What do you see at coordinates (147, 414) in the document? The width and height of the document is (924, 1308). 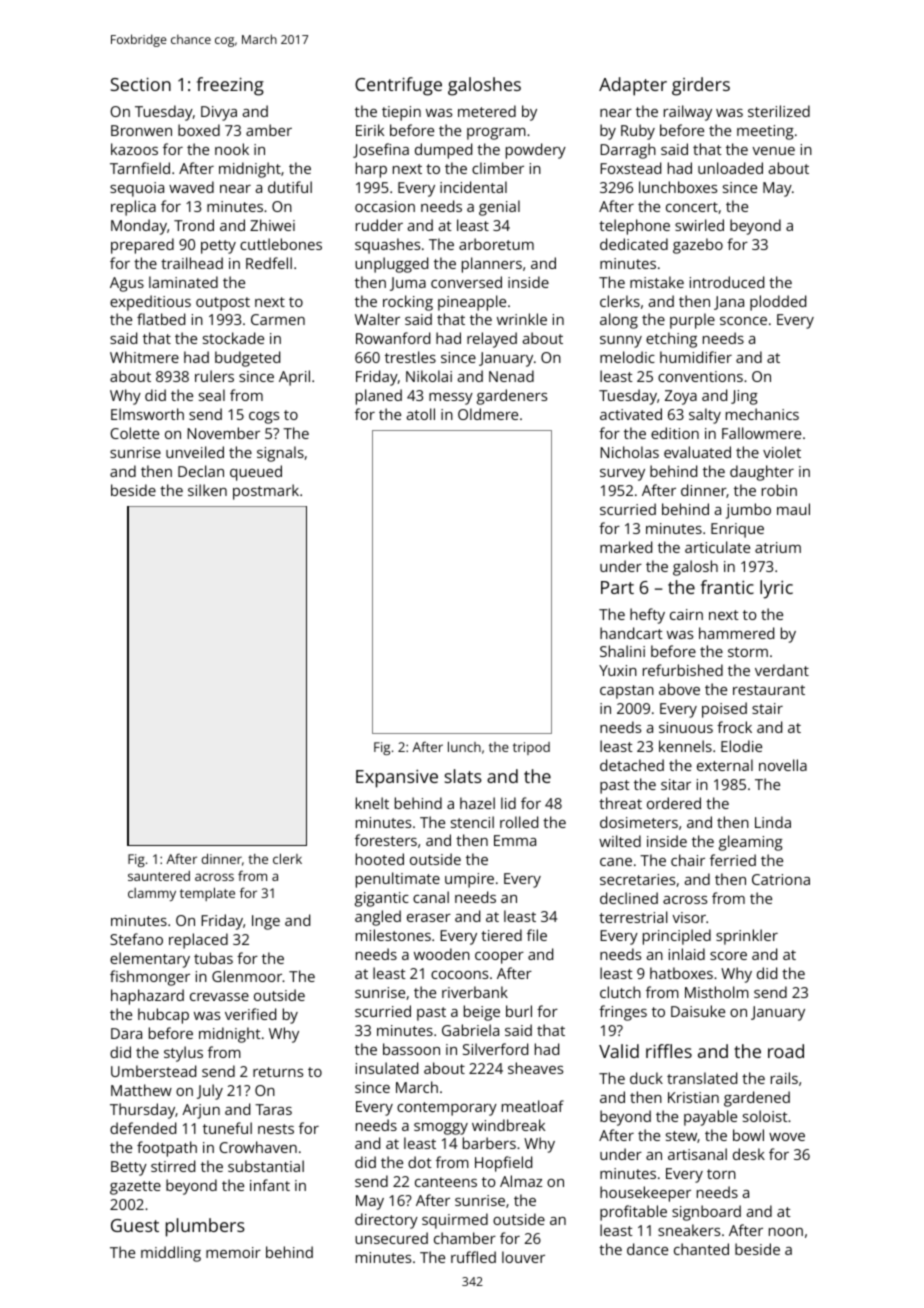 I see `Elmsworth` at bounding box center [147, 414].
